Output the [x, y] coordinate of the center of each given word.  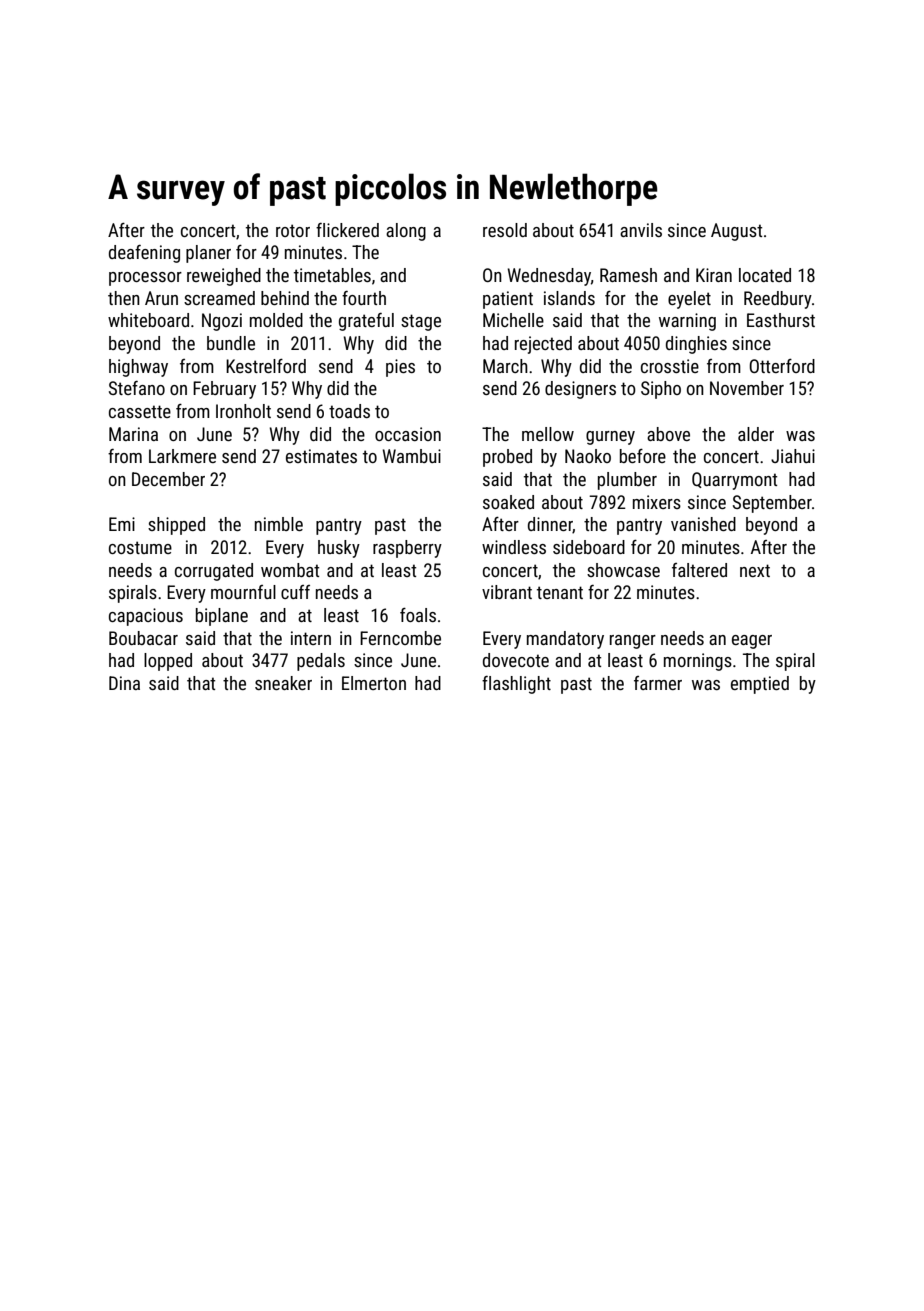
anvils [641, 230]
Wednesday [549, 277]
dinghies [696, 345]
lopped [168, 662]
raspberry [407, 549]
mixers [657, 502]
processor [145, 279]
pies [400, 368]
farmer [658, 683]
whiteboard [148, 320]
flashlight [516, 685]
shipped [176, 526]
